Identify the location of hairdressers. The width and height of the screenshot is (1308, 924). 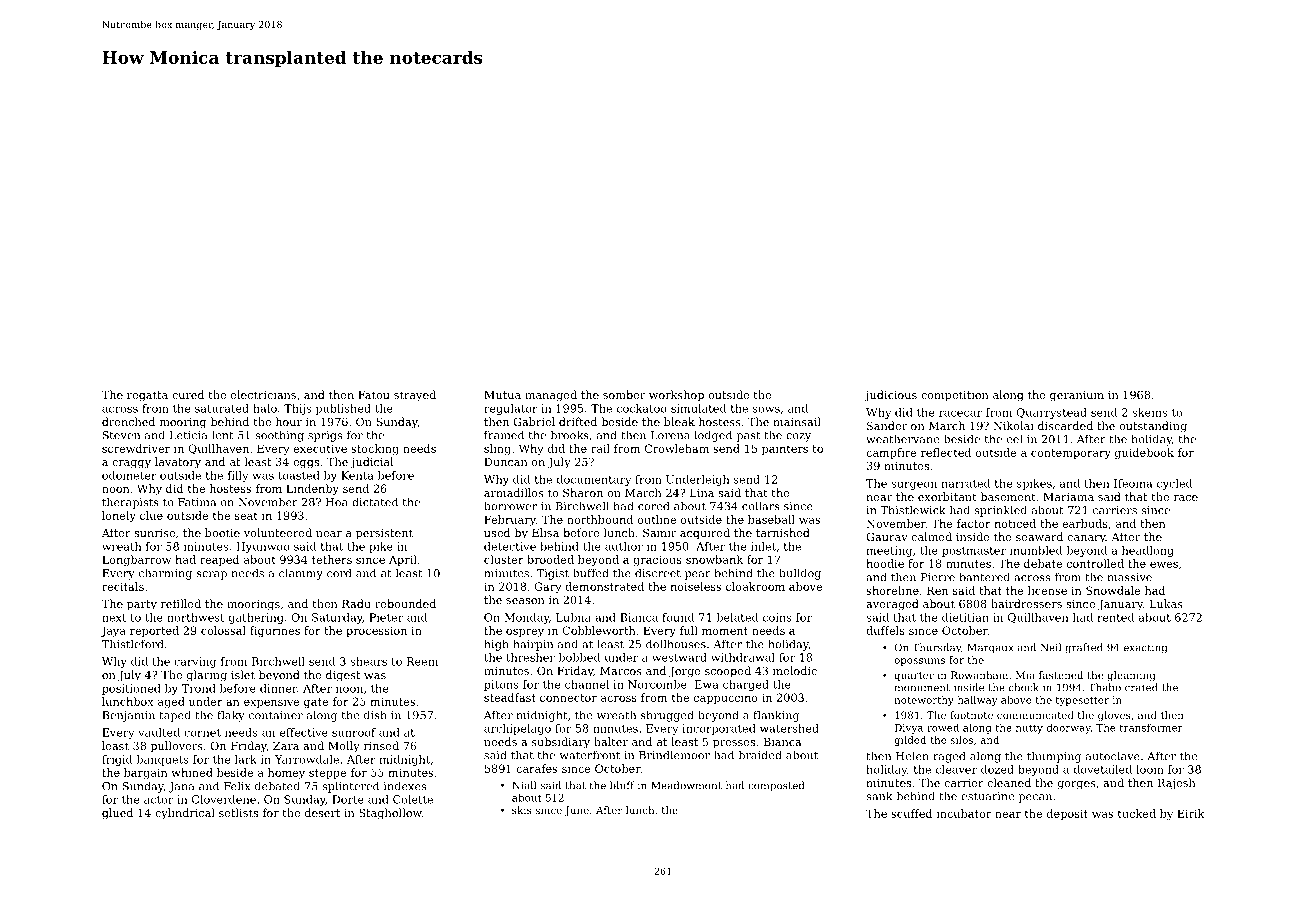
(1026, 603).
